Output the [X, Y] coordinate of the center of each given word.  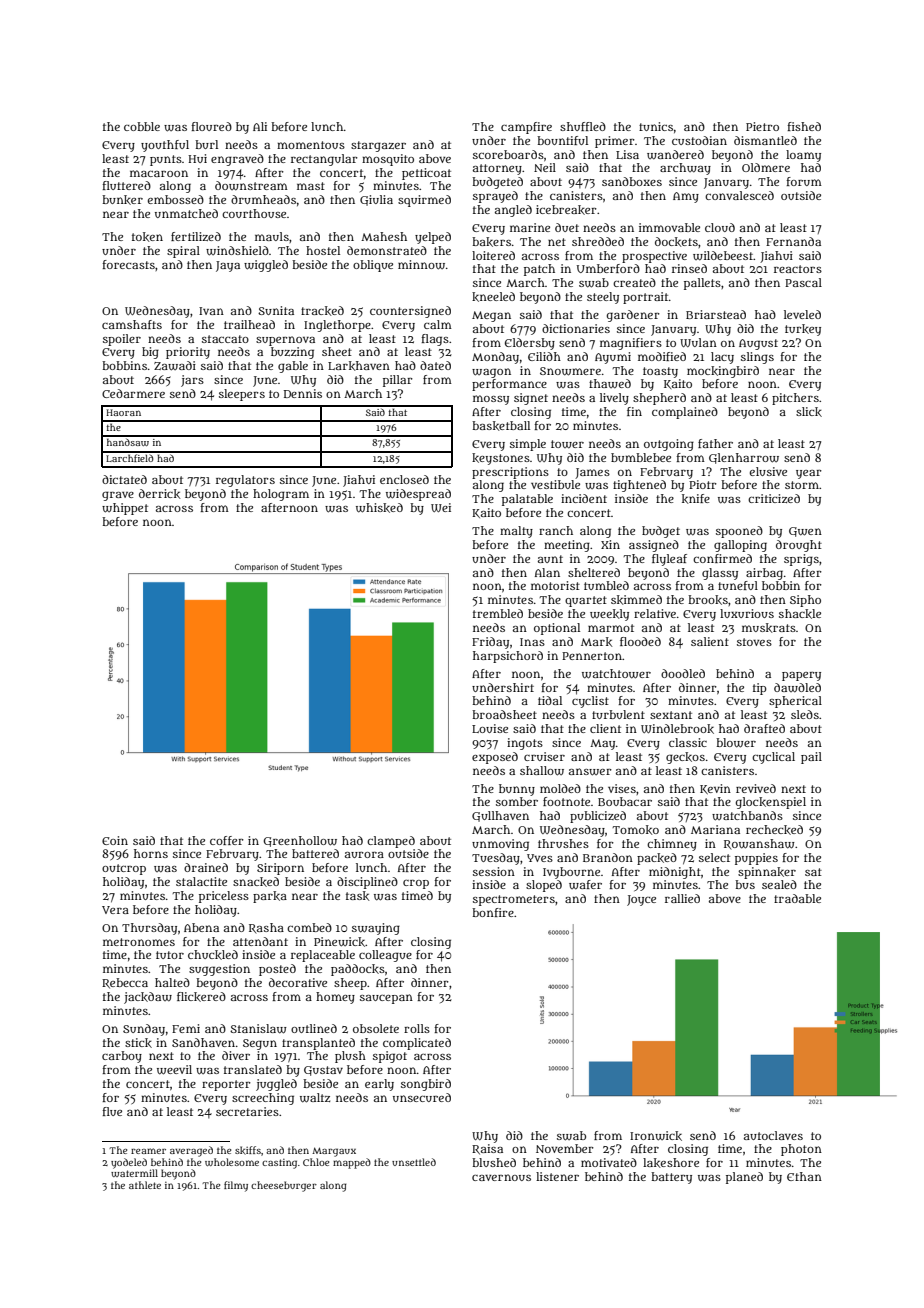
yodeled [129, 1163]
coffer [227, 840]
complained [685, 413]
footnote [566, 801]
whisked [379, 508]
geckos [685, 758]
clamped [391, 842]
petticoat [426, 174]
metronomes [139, 942]
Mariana [715, 829]
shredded [598, 241]
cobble [142, 126]
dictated [124, 479]
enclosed [404, 479]
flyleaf [669, 560]
